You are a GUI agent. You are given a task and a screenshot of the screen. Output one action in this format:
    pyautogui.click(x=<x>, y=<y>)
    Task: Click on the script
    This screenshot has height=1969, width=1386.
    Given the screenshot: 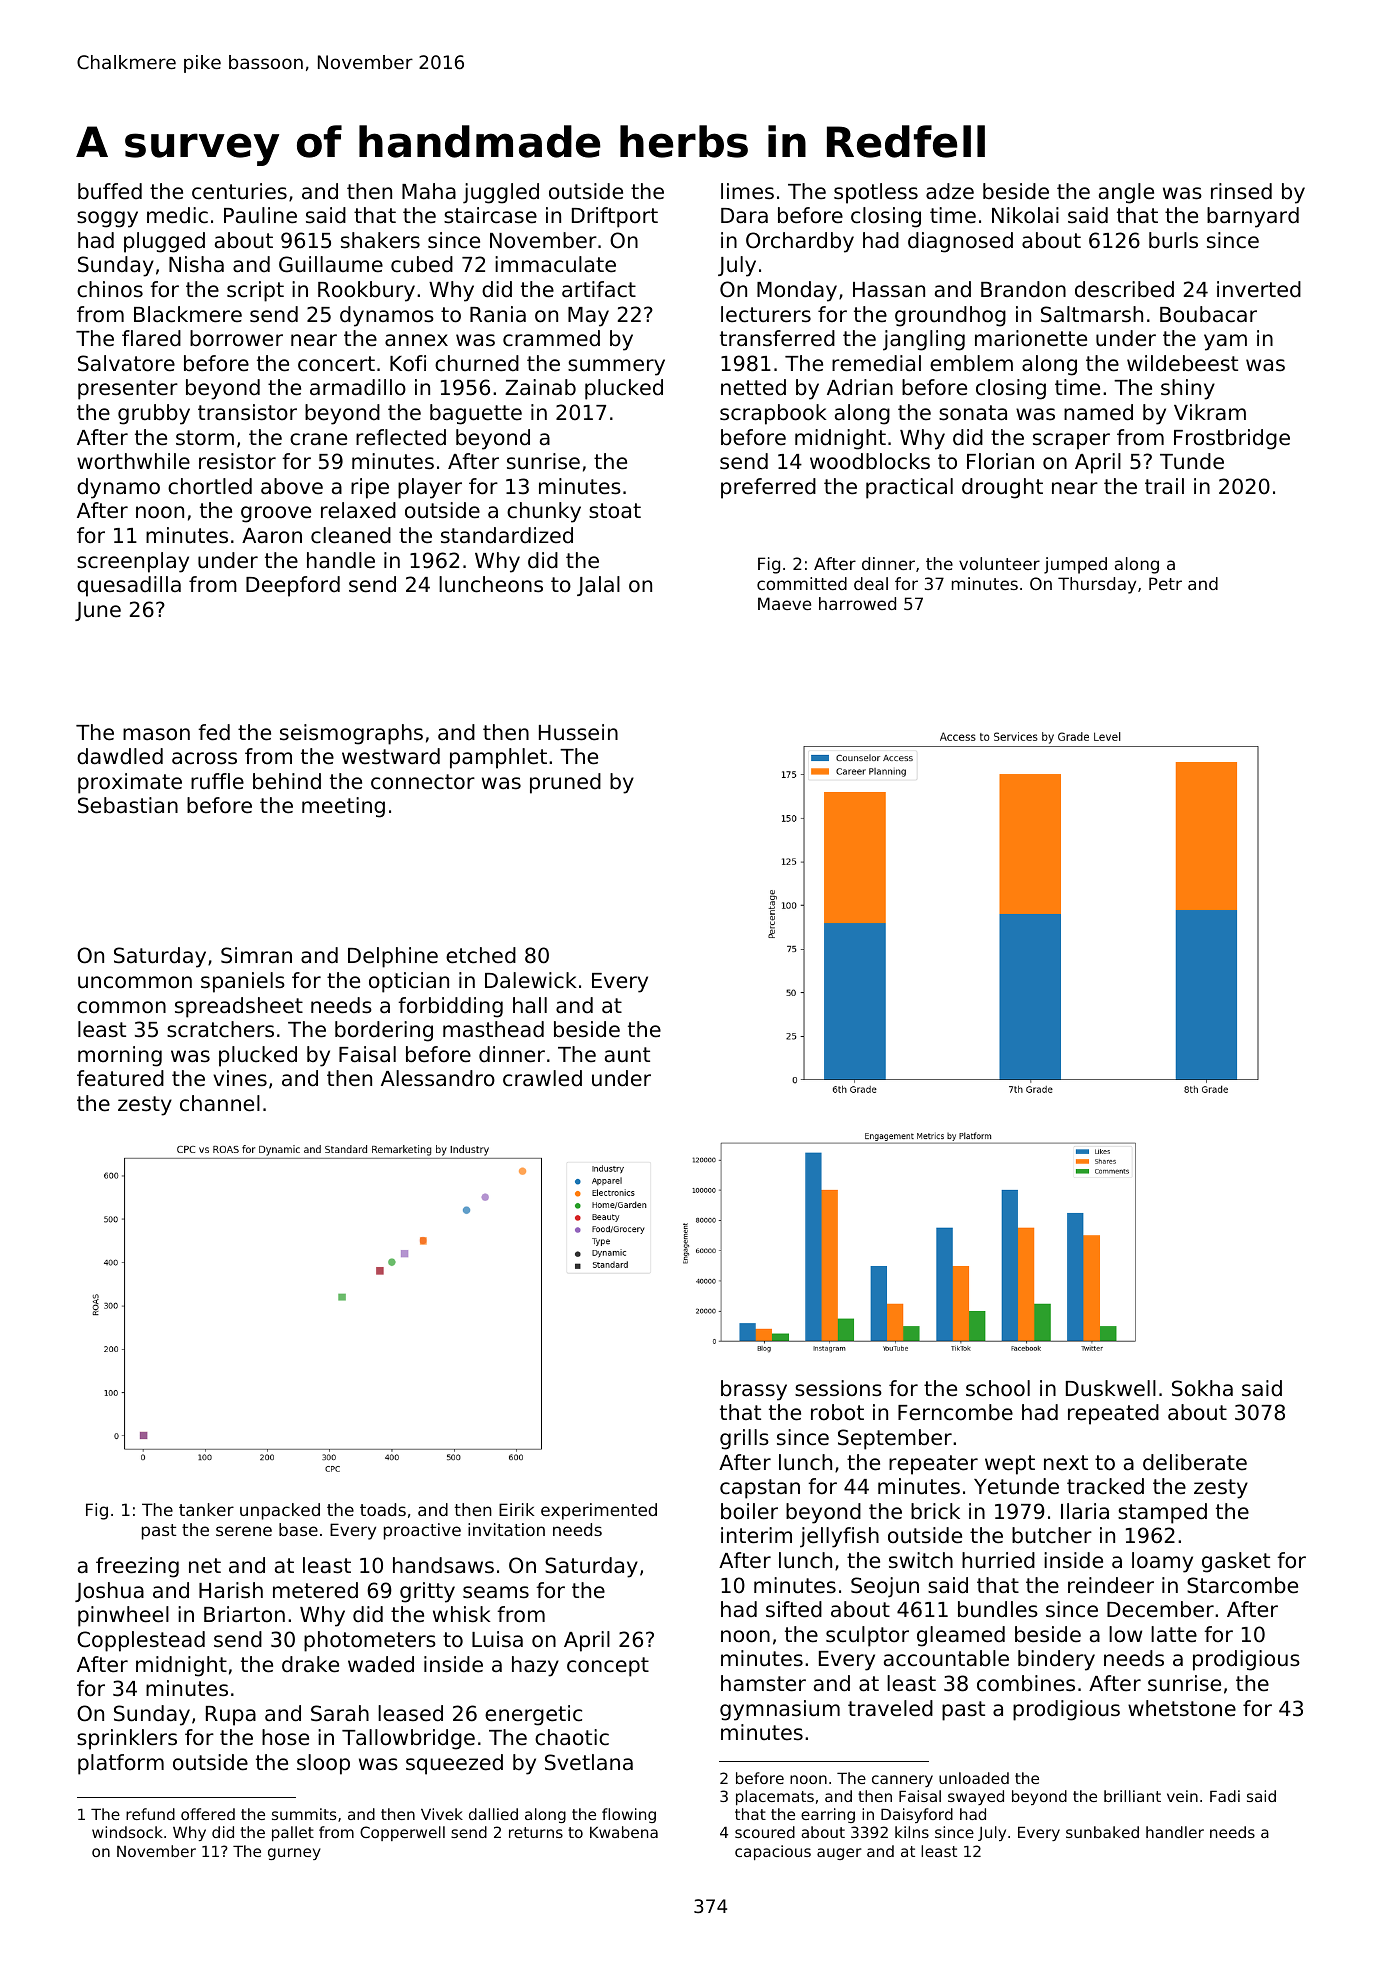 What is the action you would take?
    pyautogui.click(x=255, y=291)
